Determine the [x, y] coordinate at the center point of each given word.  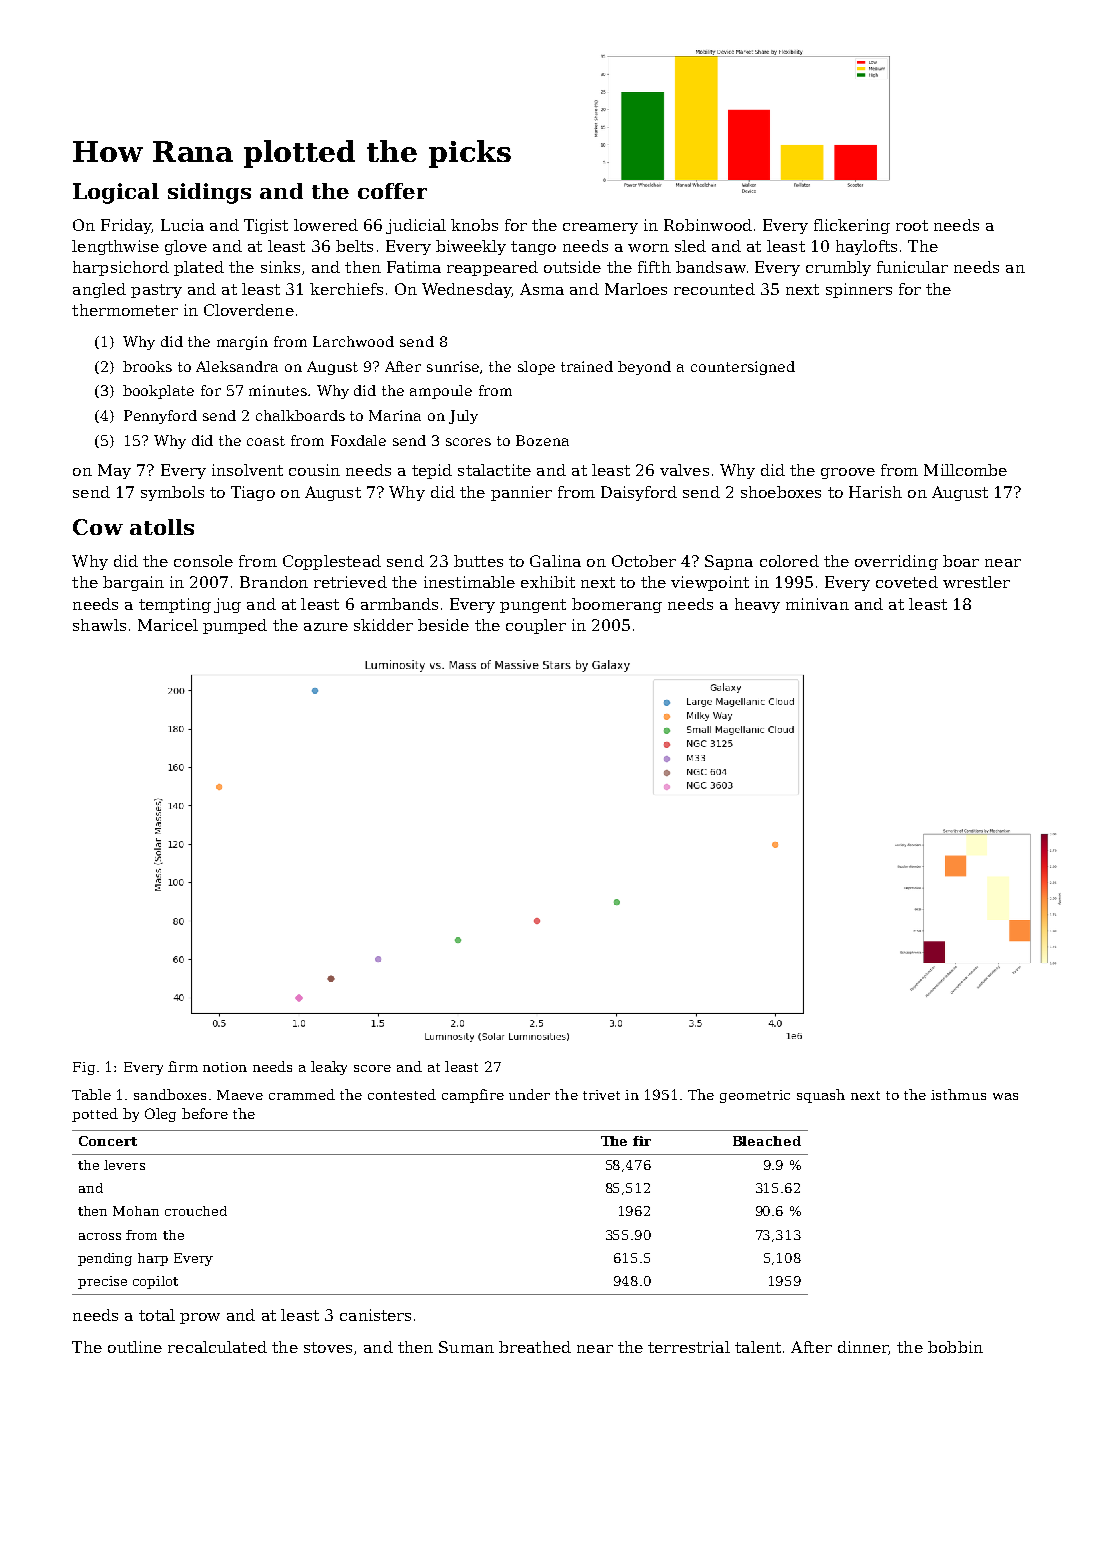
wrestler [976, 582]
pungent [533, 606]
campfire [473, 1096]
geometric [755, 1096]
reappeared [492, 268]
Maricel [168, 625]
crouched [196, 1211]
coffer [392, 191]
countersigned [743, 368]
